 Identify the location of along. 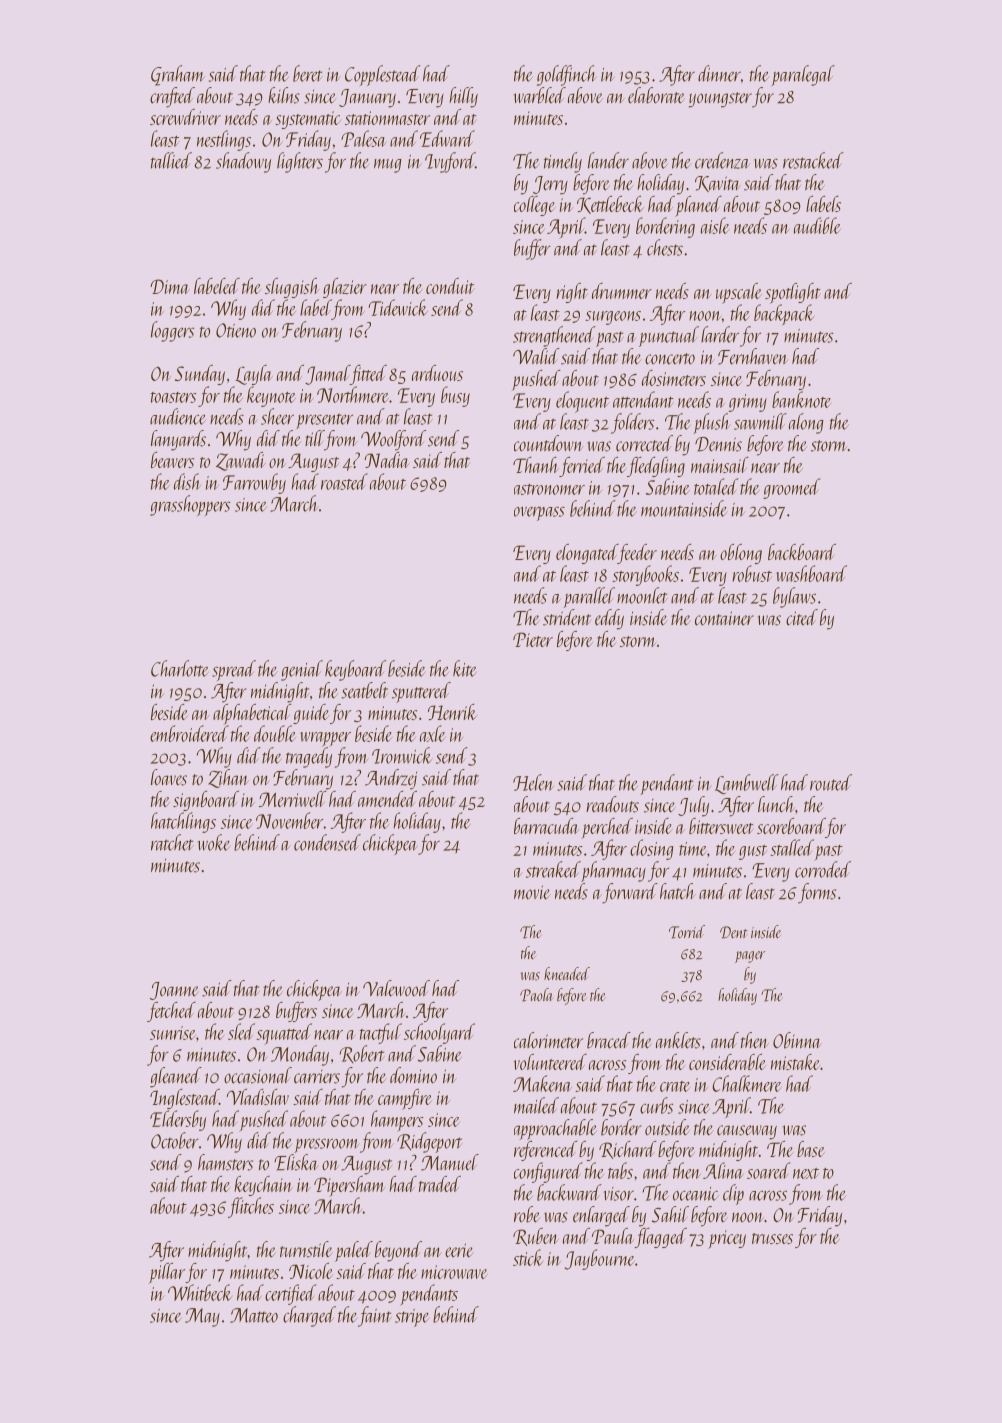
(806, 423).
